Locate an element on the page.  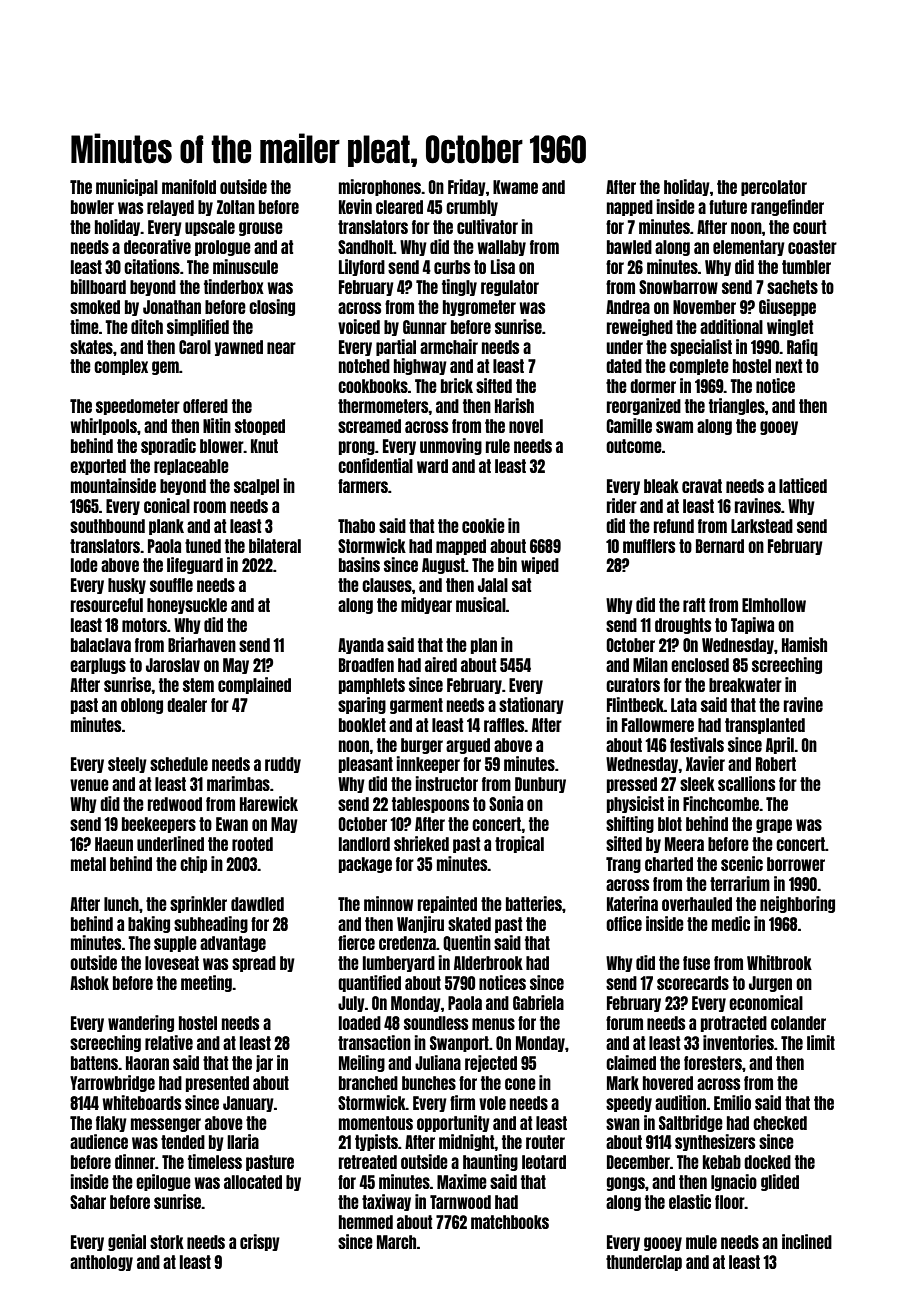
leotard is located at coordinates (544, 1162).
